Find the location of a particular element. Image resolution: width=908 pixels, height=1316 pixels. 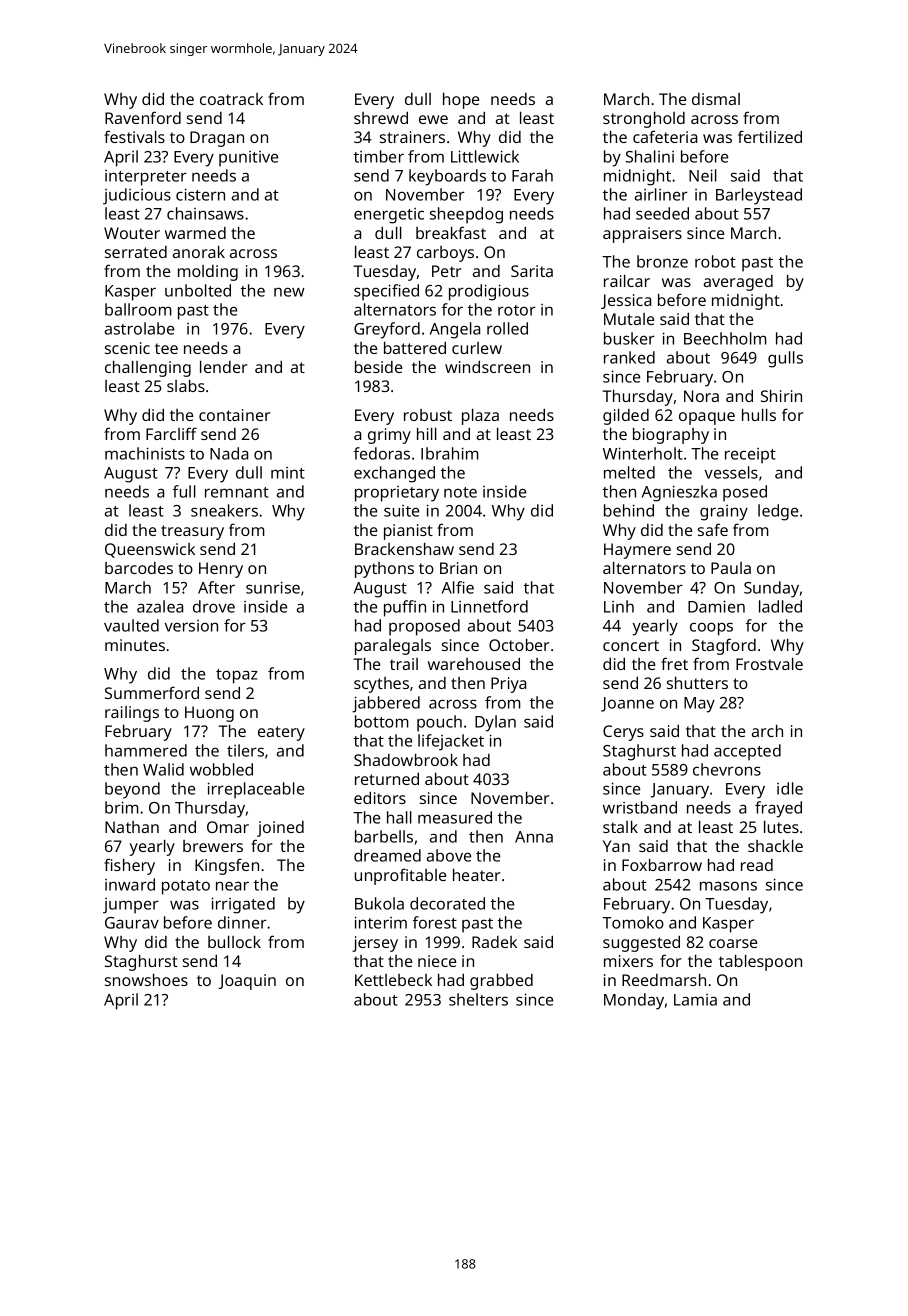

Wouter is located at coordinates (132, 233).
